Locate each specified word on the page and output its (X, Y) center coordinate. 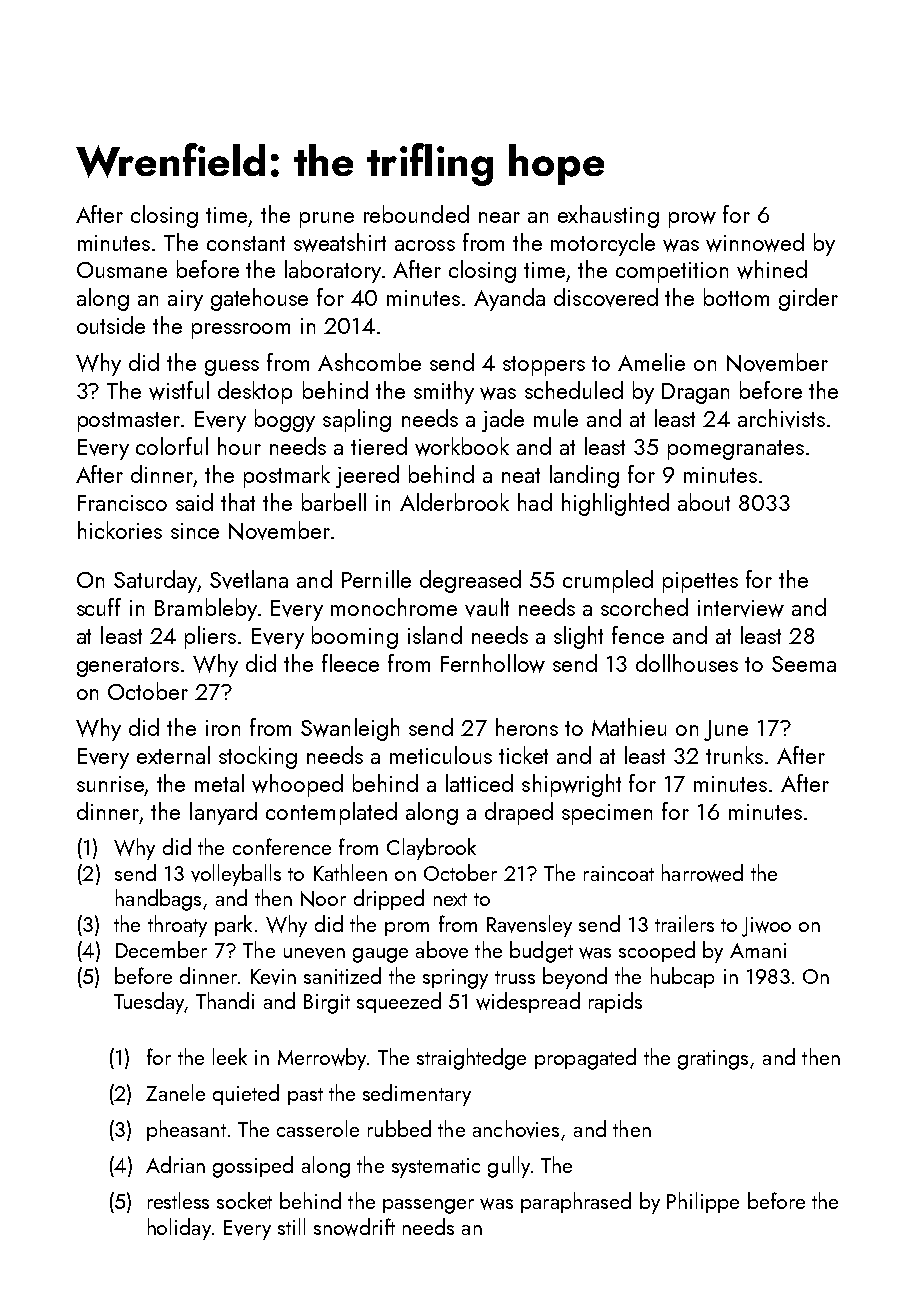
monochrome (394, 607)
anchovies (516, 1129)
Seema (804, 664)
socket (244, 1200)
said (194, 502)
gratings (713, 1060)
